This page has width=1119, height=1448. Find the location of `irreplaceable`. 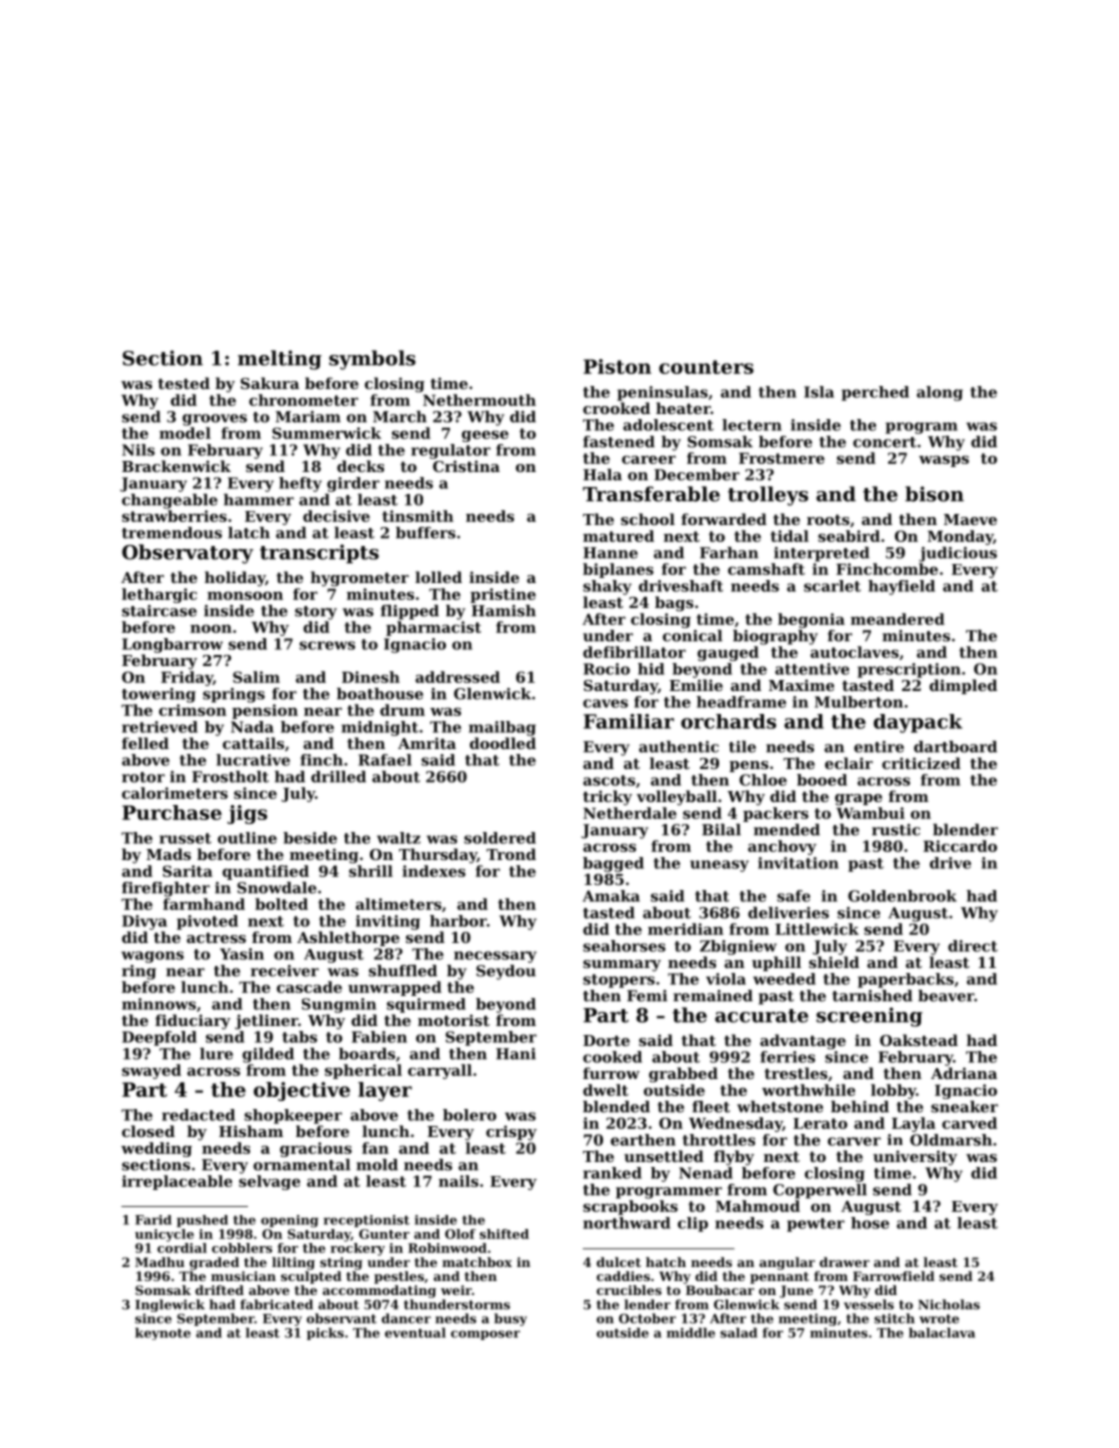

irreplaceable is located at coordinates (177, 1182).
